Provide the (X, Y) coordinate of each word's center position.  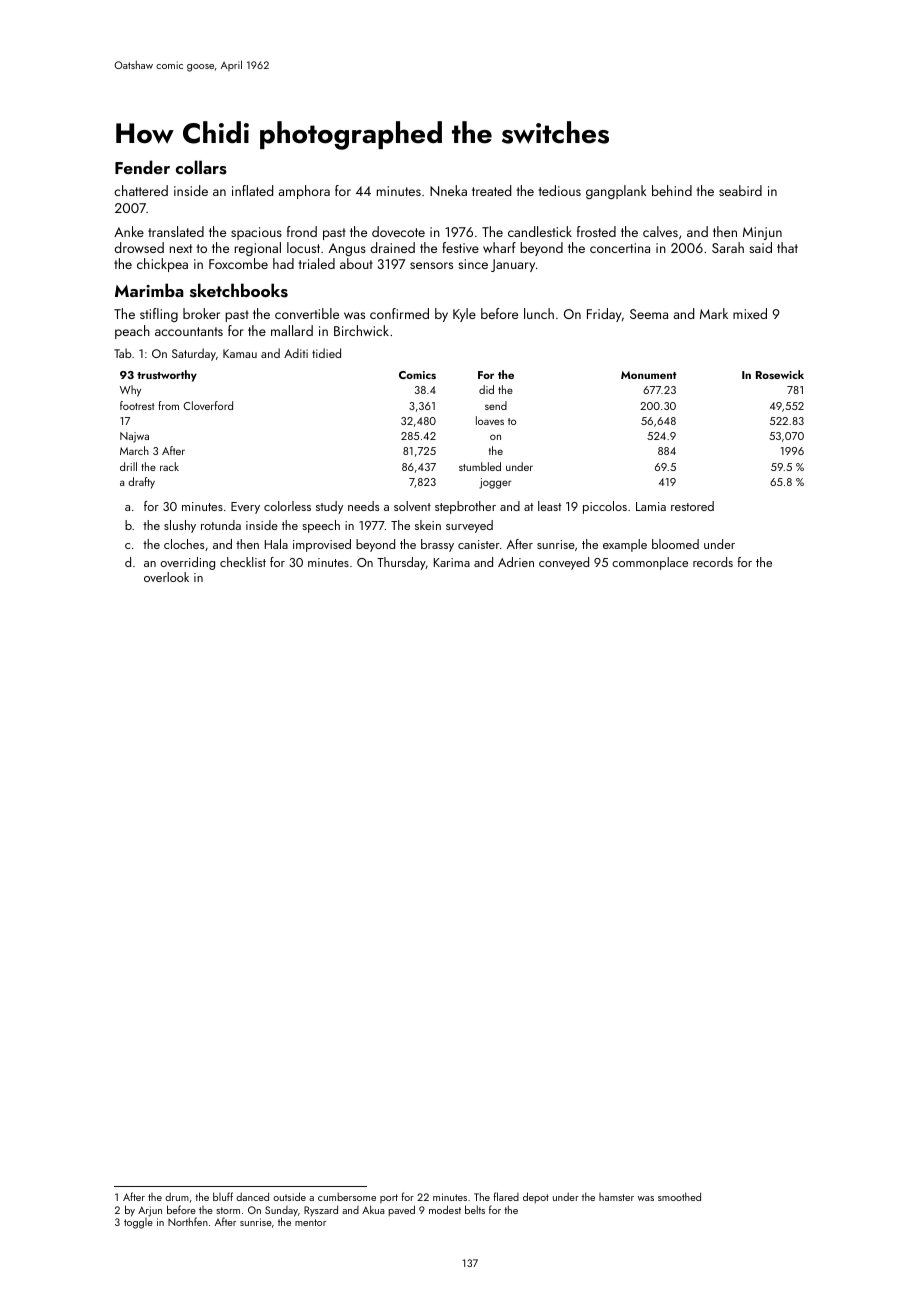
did (486, 389)
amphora (304, 192)
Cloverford (208, 405)
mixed (750, 313)
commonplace (650, 563)
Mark (714, 313)
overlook (166, 577)
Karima (452, 562)
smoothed (679, 1196)
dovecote (398, 231)
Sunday (281, 1211)
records (713, 562)
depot (536, 1197)
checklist (243, 562)
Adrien (516, 562)
